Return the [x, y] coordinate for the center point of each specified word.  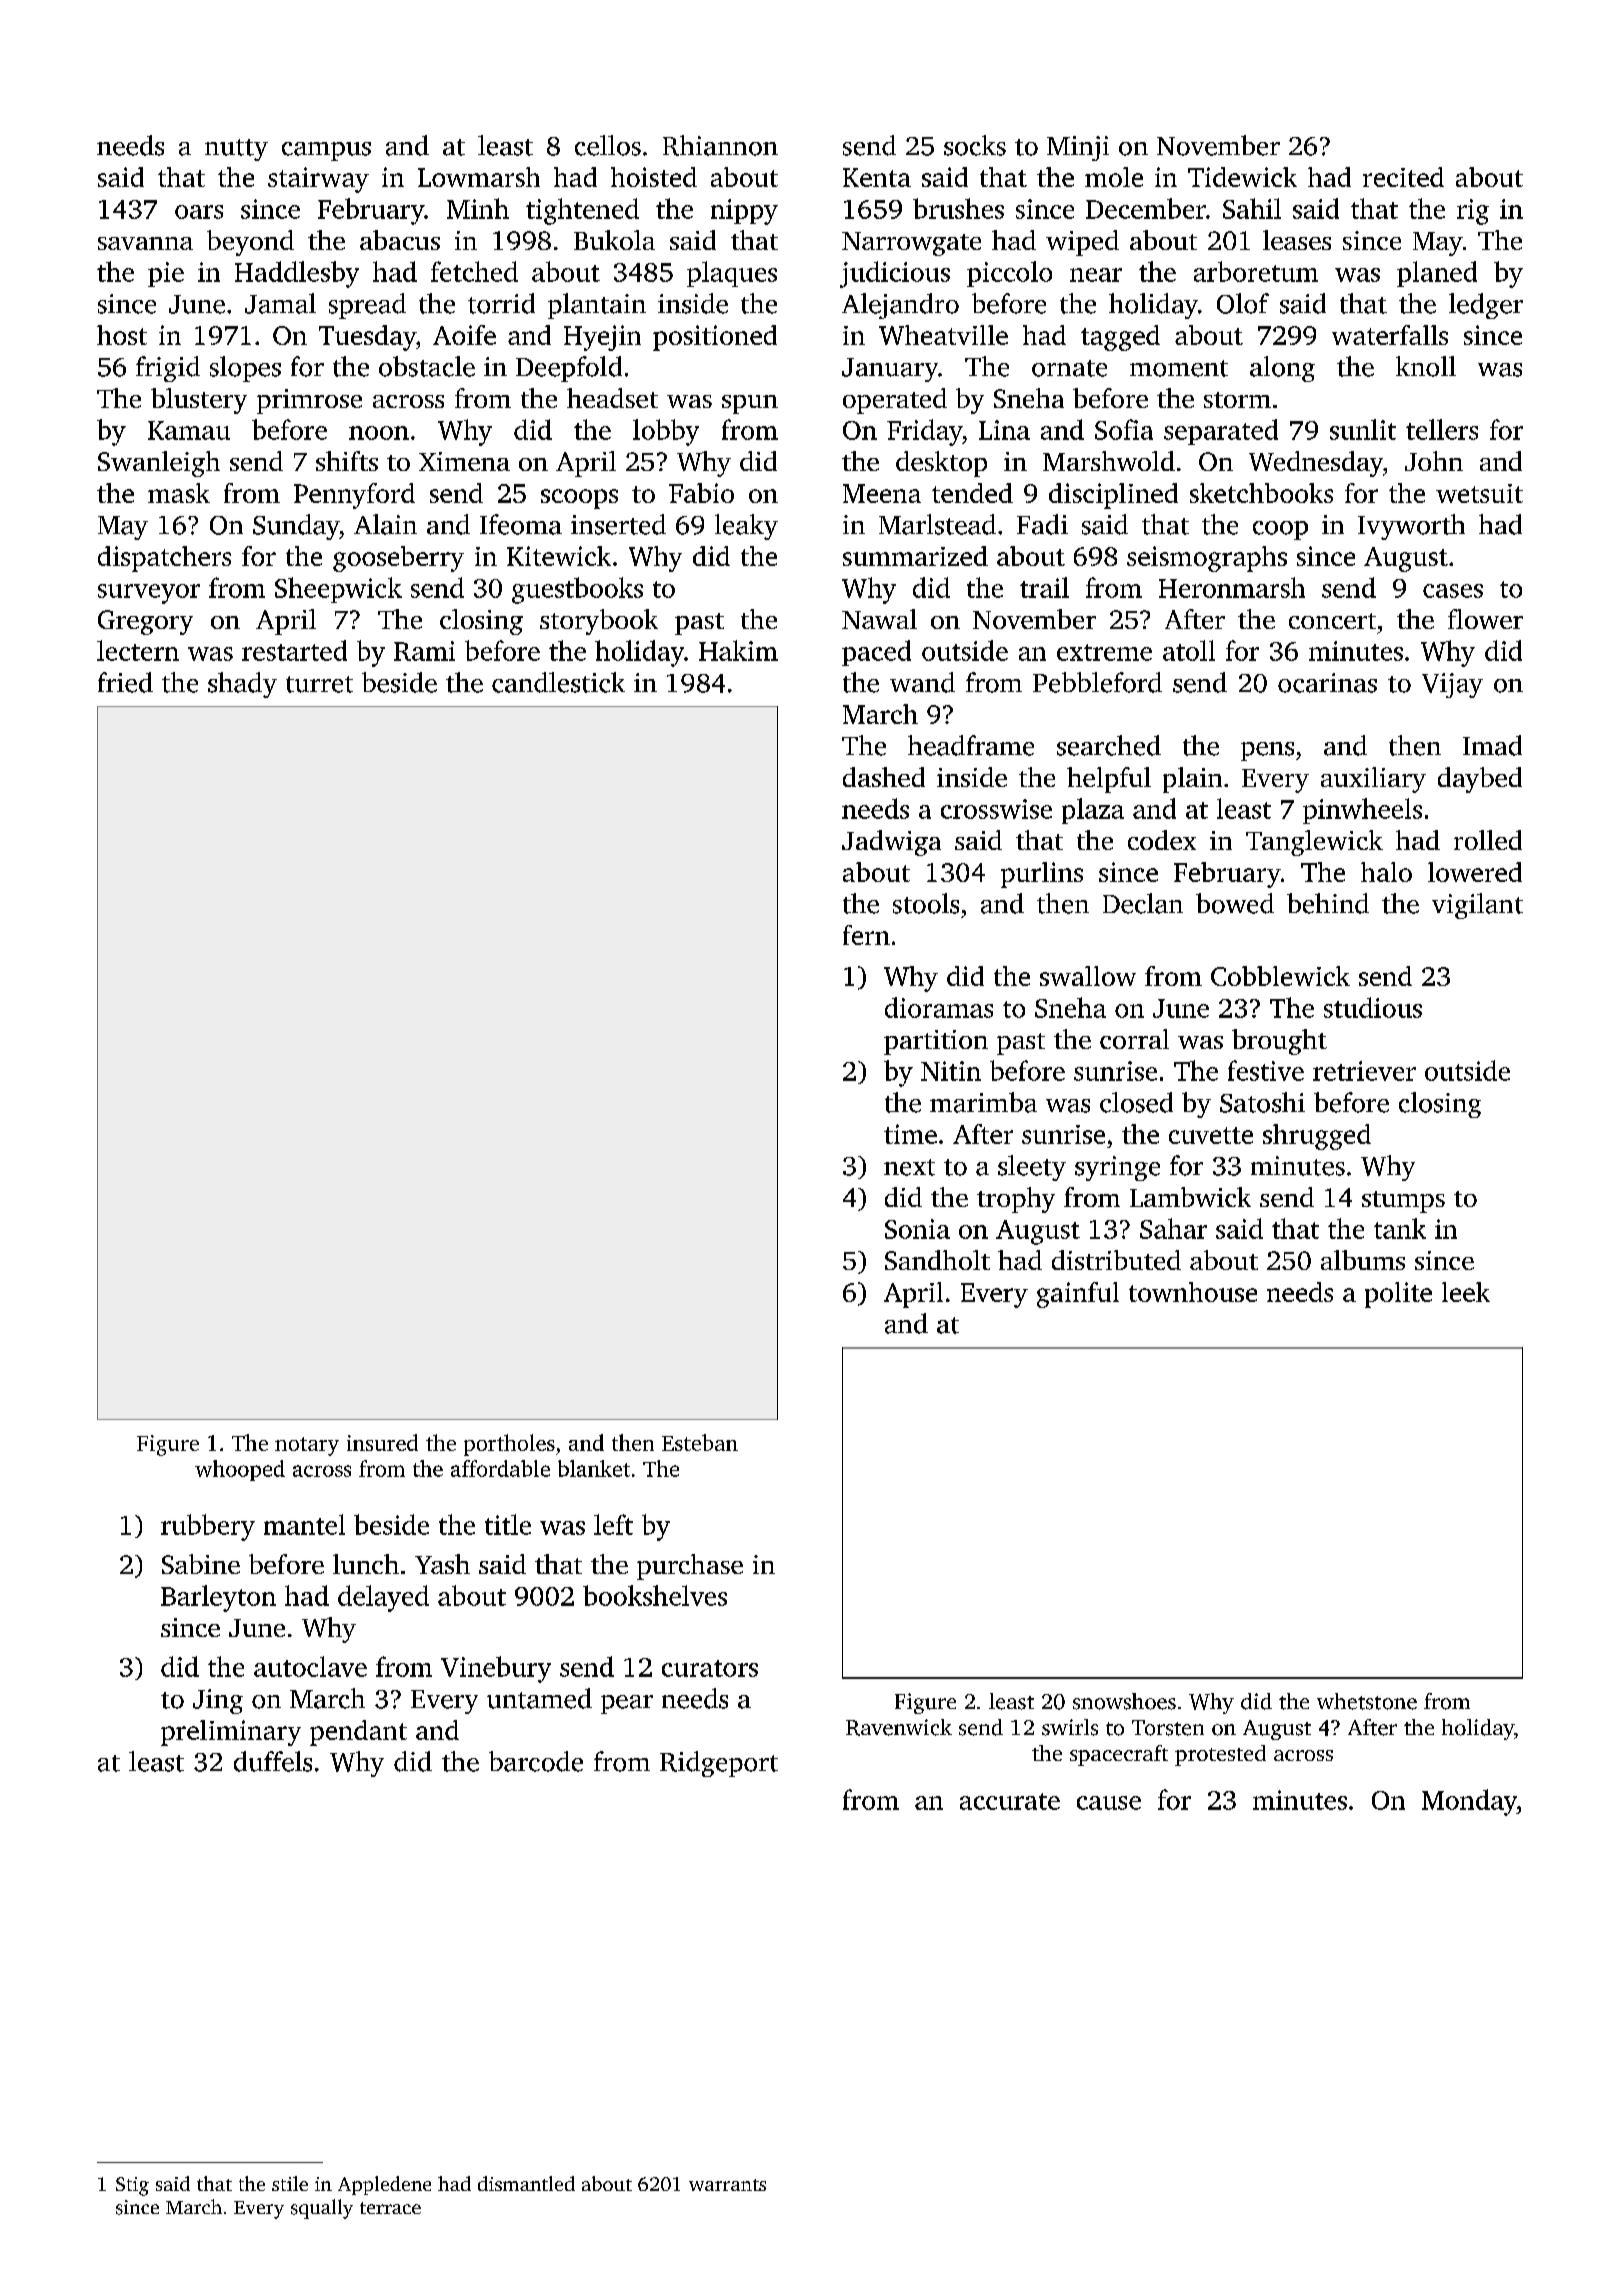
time [910, 1134]
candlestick [558, 682]
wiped [1082, 243]
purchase [690, 1567]
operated [895, 401]
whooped [240, 1470]
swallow [1088, 976]
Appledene [384, 2185]
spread [367, 306]
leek [1466, 1292]
